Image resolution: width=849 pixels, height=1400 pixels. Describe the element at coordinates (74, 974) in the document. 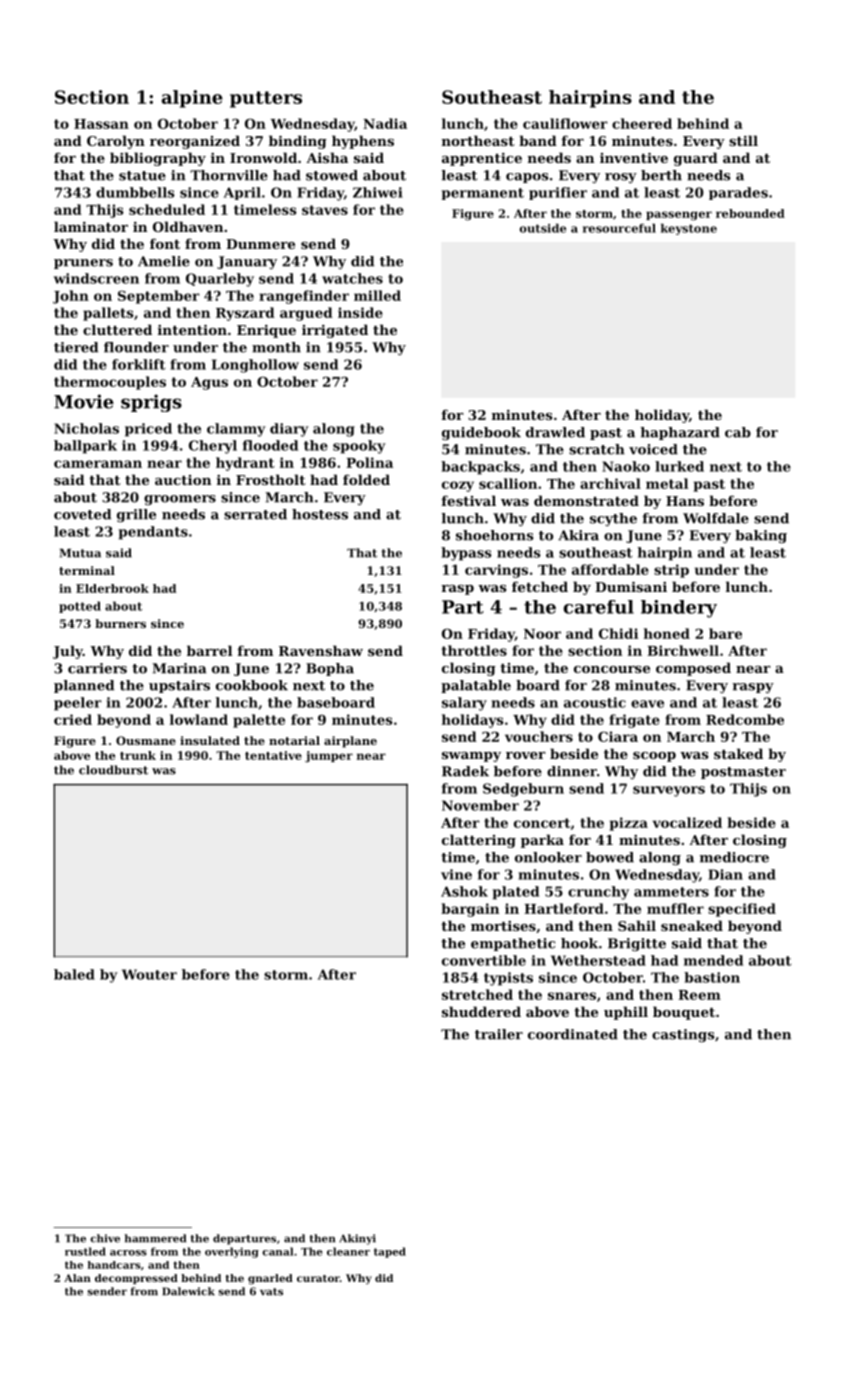

I see `baled` at that location.
